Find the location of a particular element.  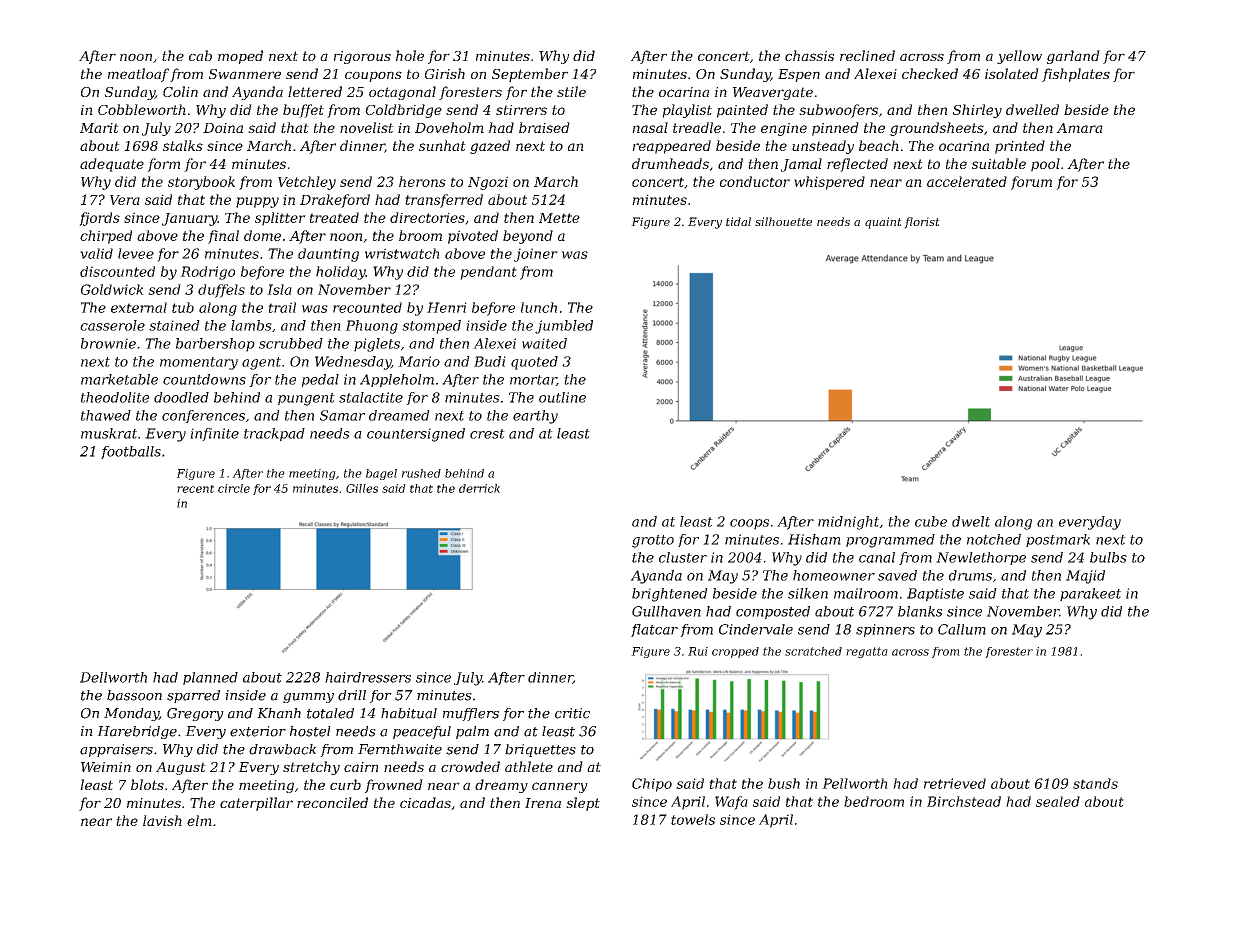

derrick is located at coordinates (479, 488).
